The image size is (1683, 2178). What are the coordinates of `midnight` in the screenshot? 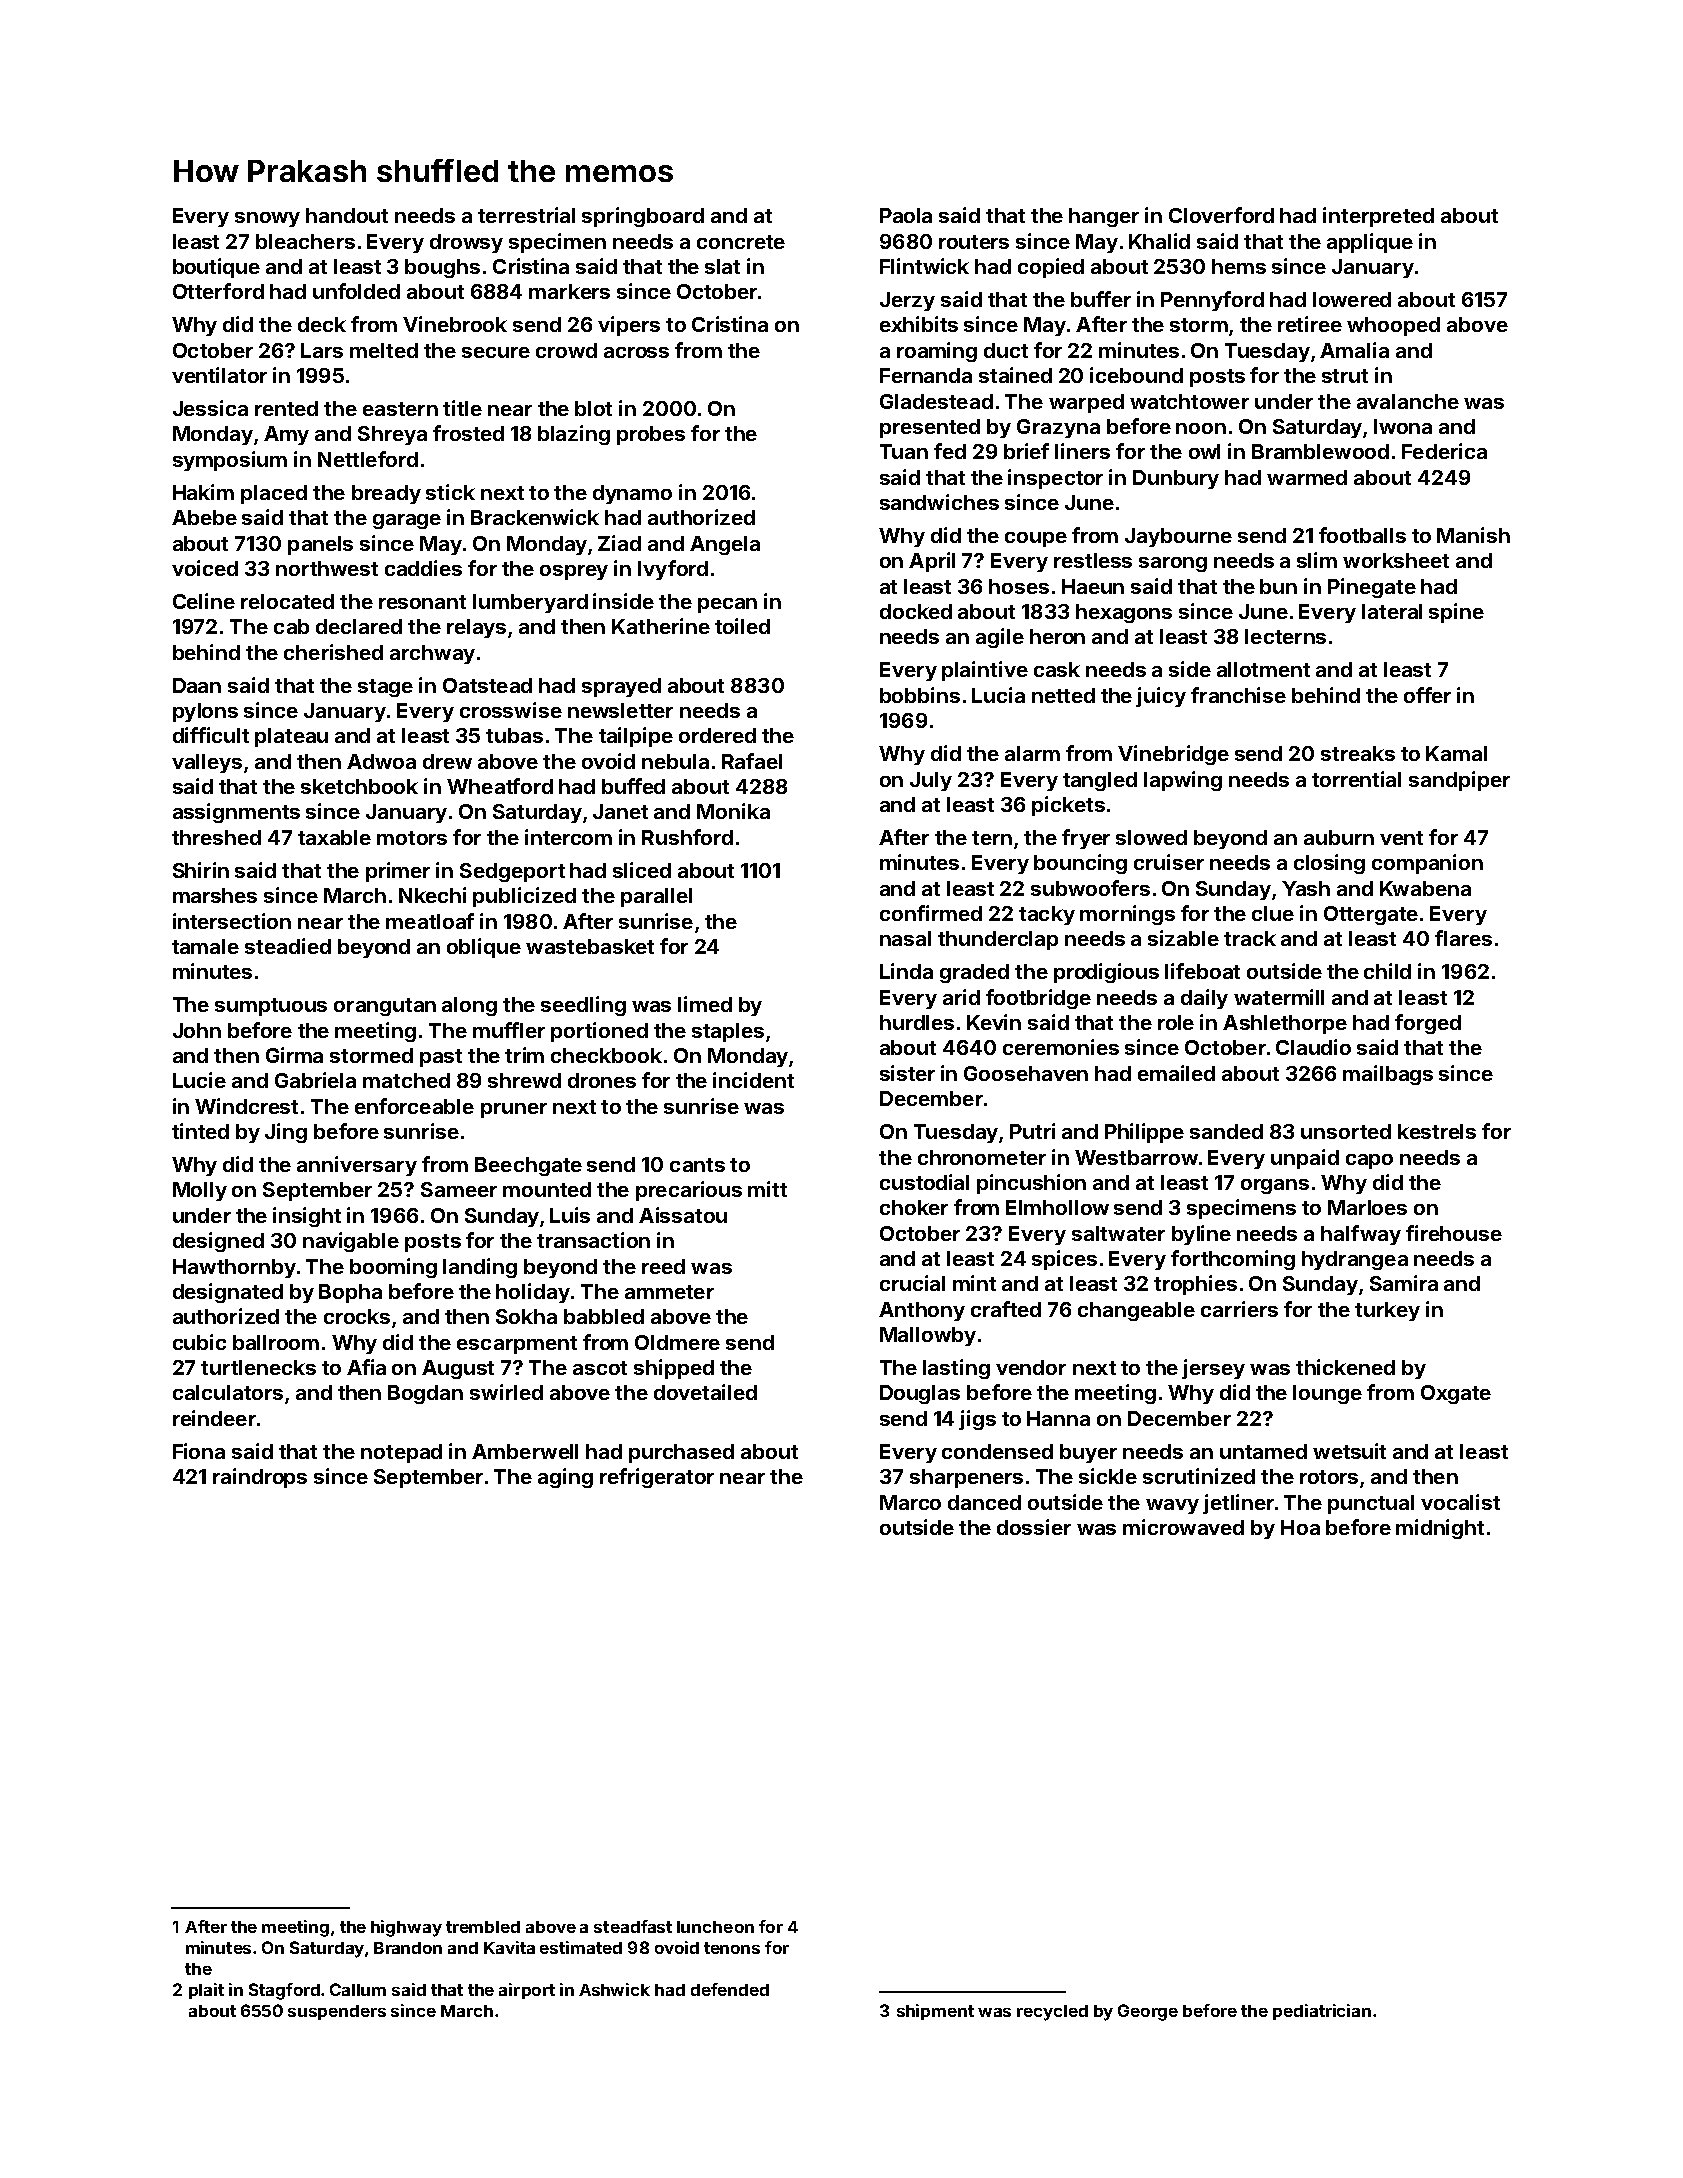 It's located at (1440, 1529).
